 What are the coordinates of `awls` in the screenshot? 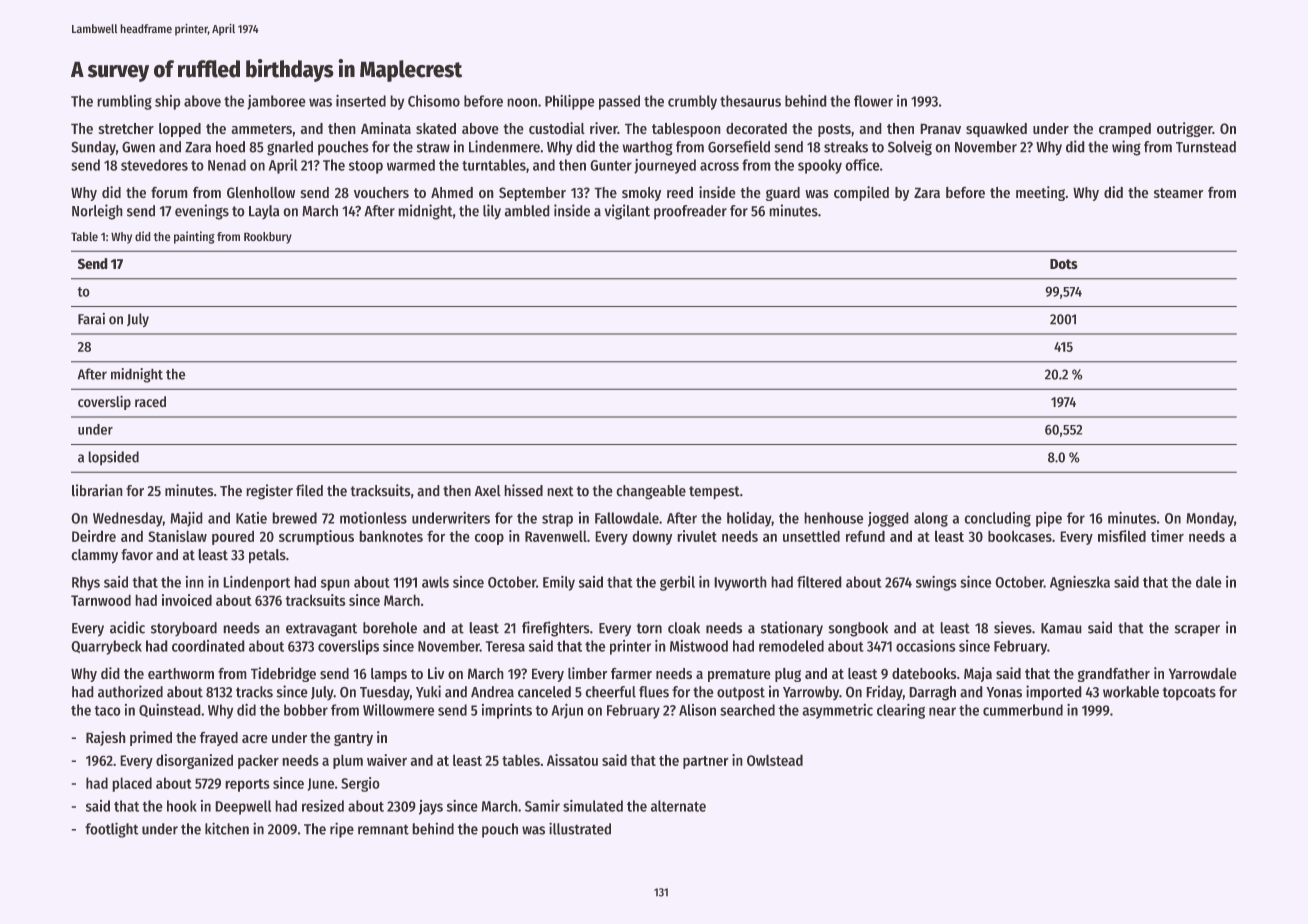 It's located at (435, 582).
